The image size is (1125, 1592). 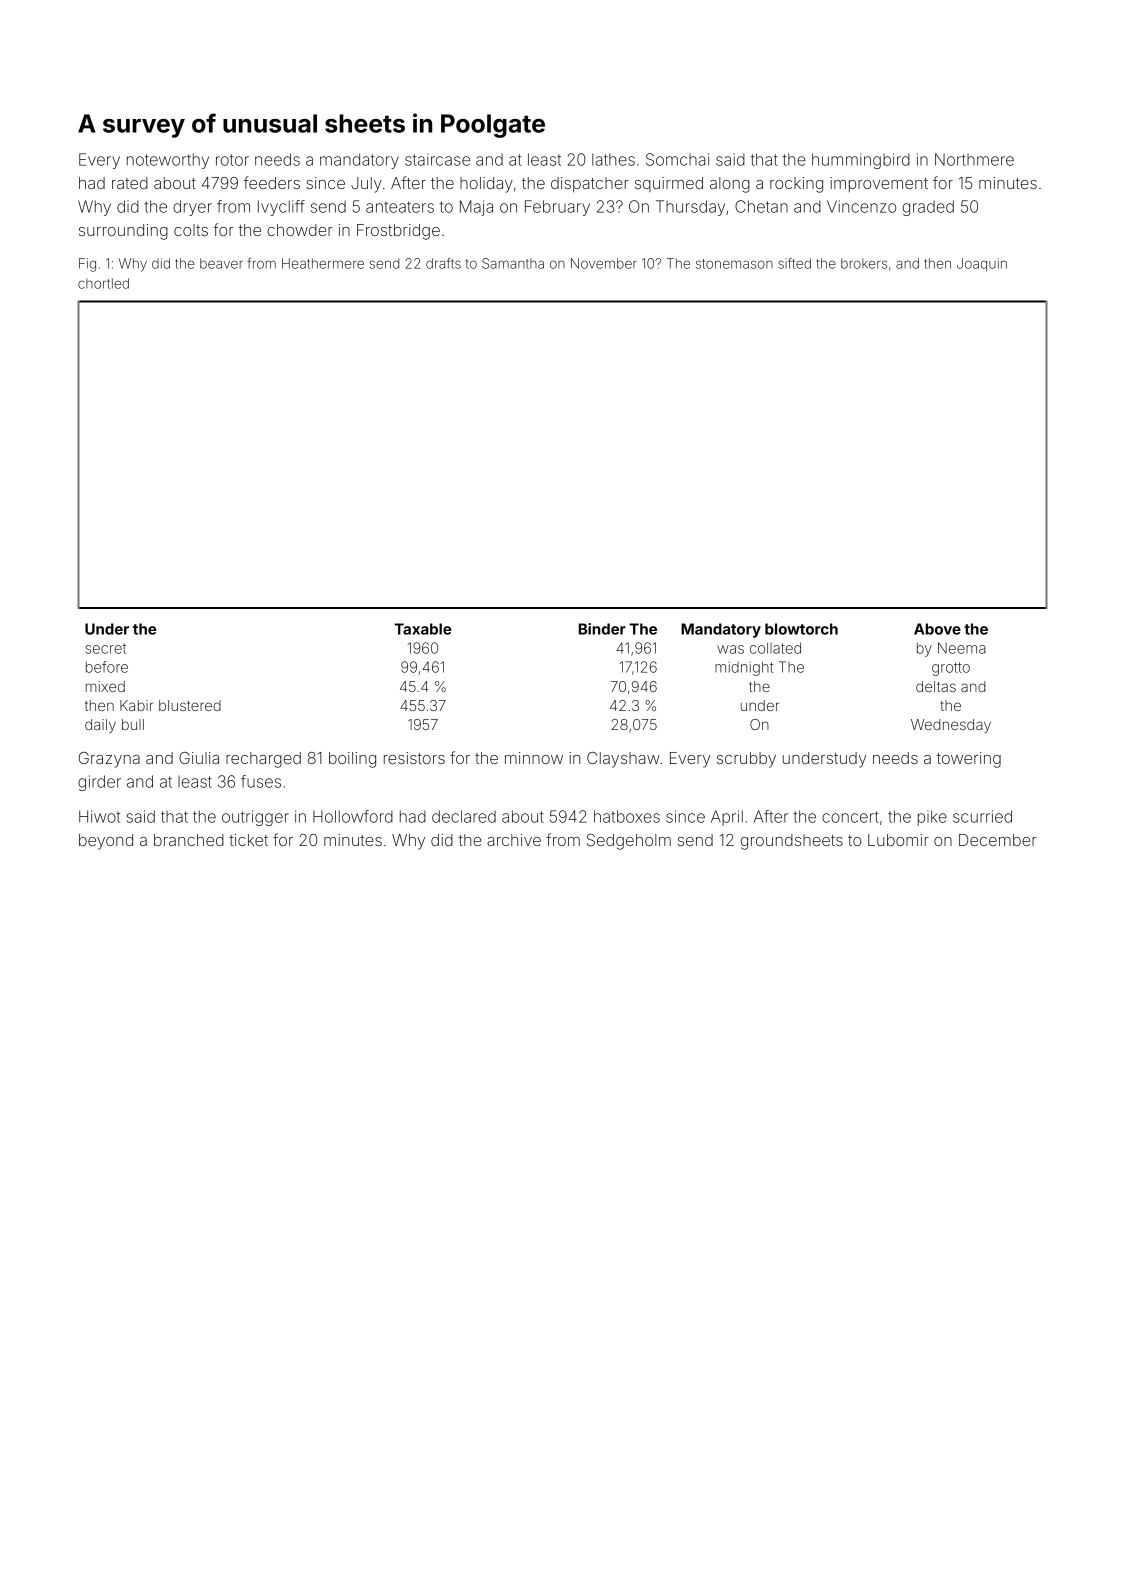 What do you see at coordinates (422, 629) in the document?
I see `Taxable` at bounding box center [422, 629].
